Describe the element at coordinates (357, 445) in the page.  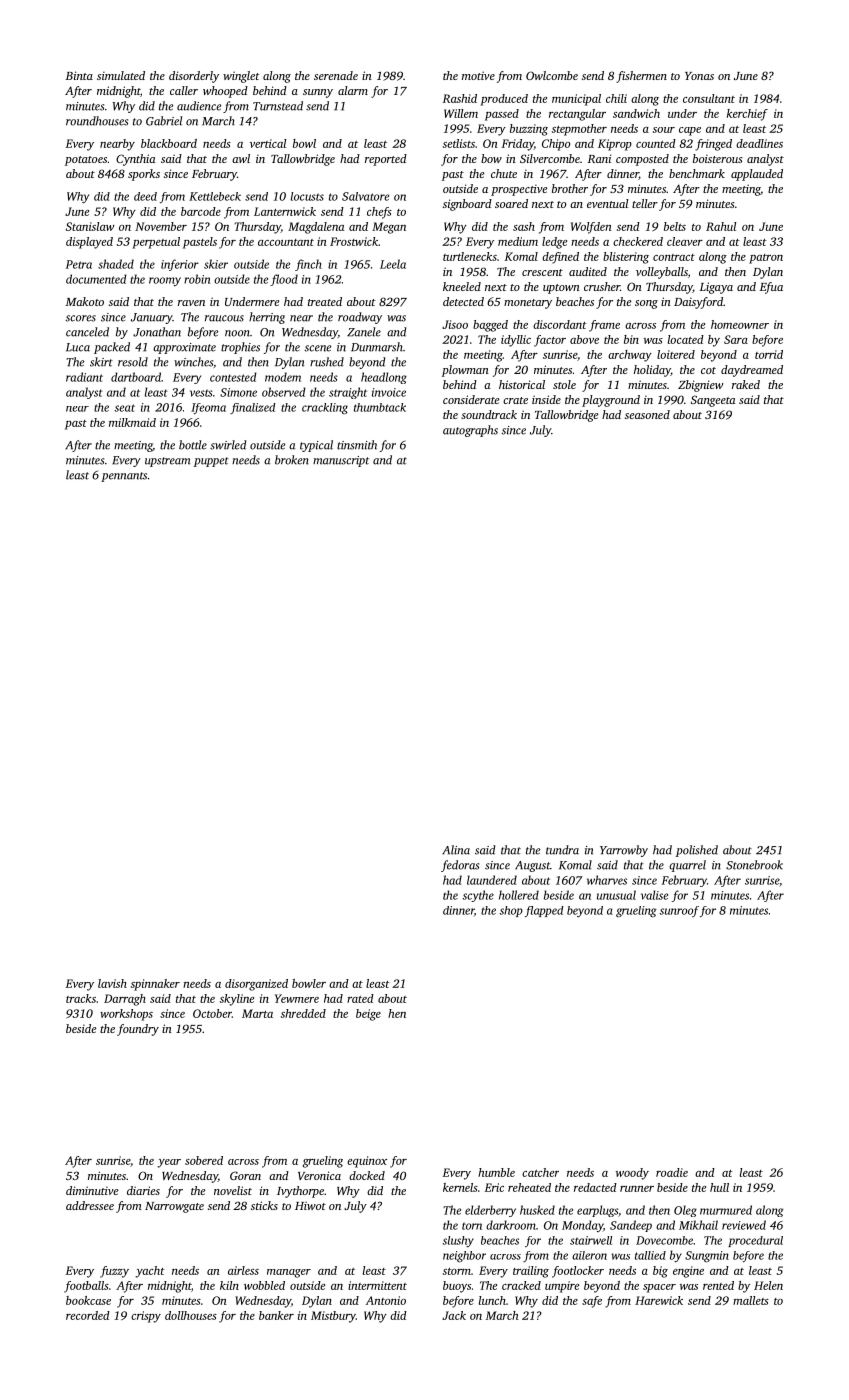
I see `tinsmith` at that location.
